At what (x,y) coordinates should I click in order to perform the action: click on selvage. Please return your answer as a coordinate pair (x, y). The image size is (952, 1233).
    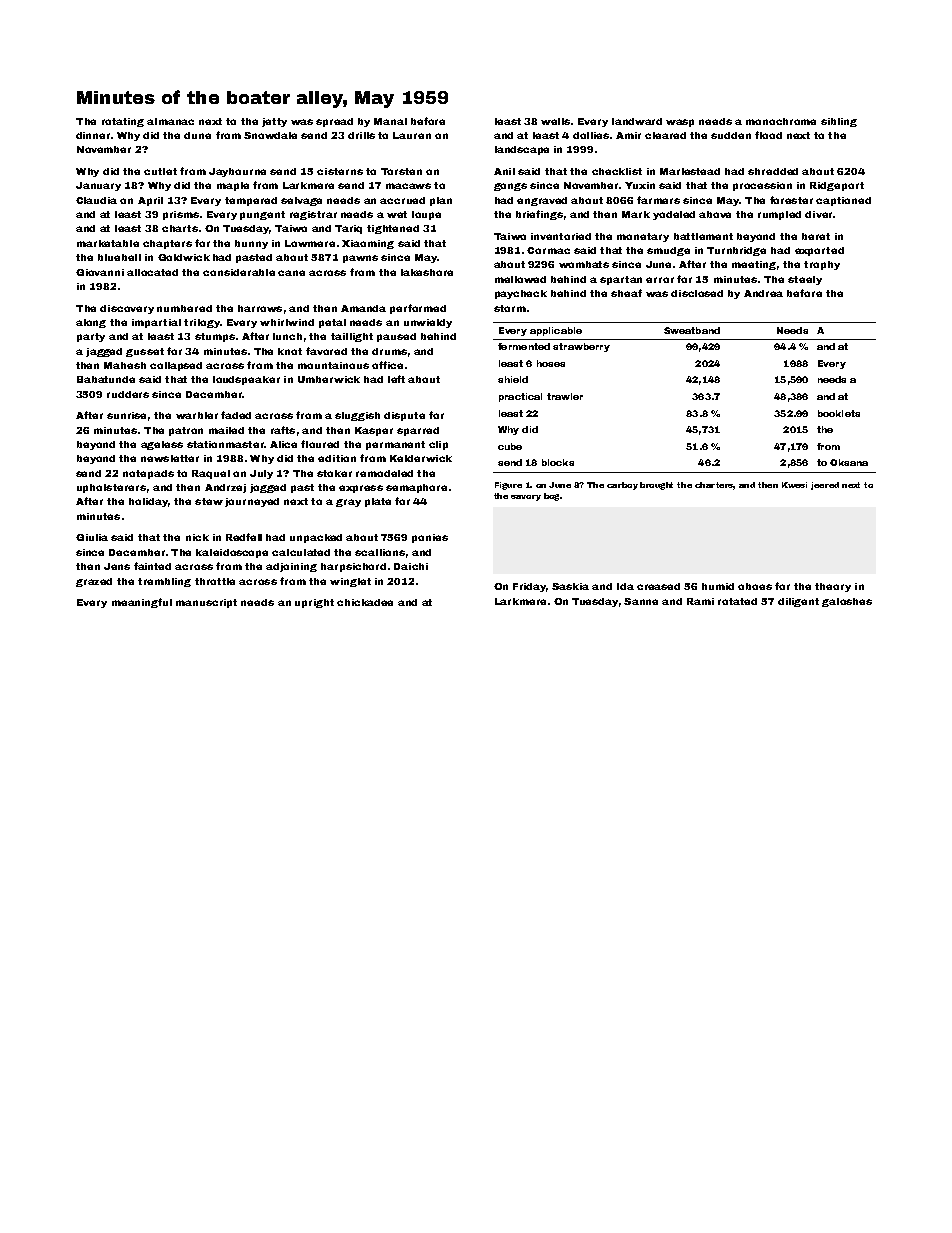
    Looking at the image, I should click on (301, 201).
